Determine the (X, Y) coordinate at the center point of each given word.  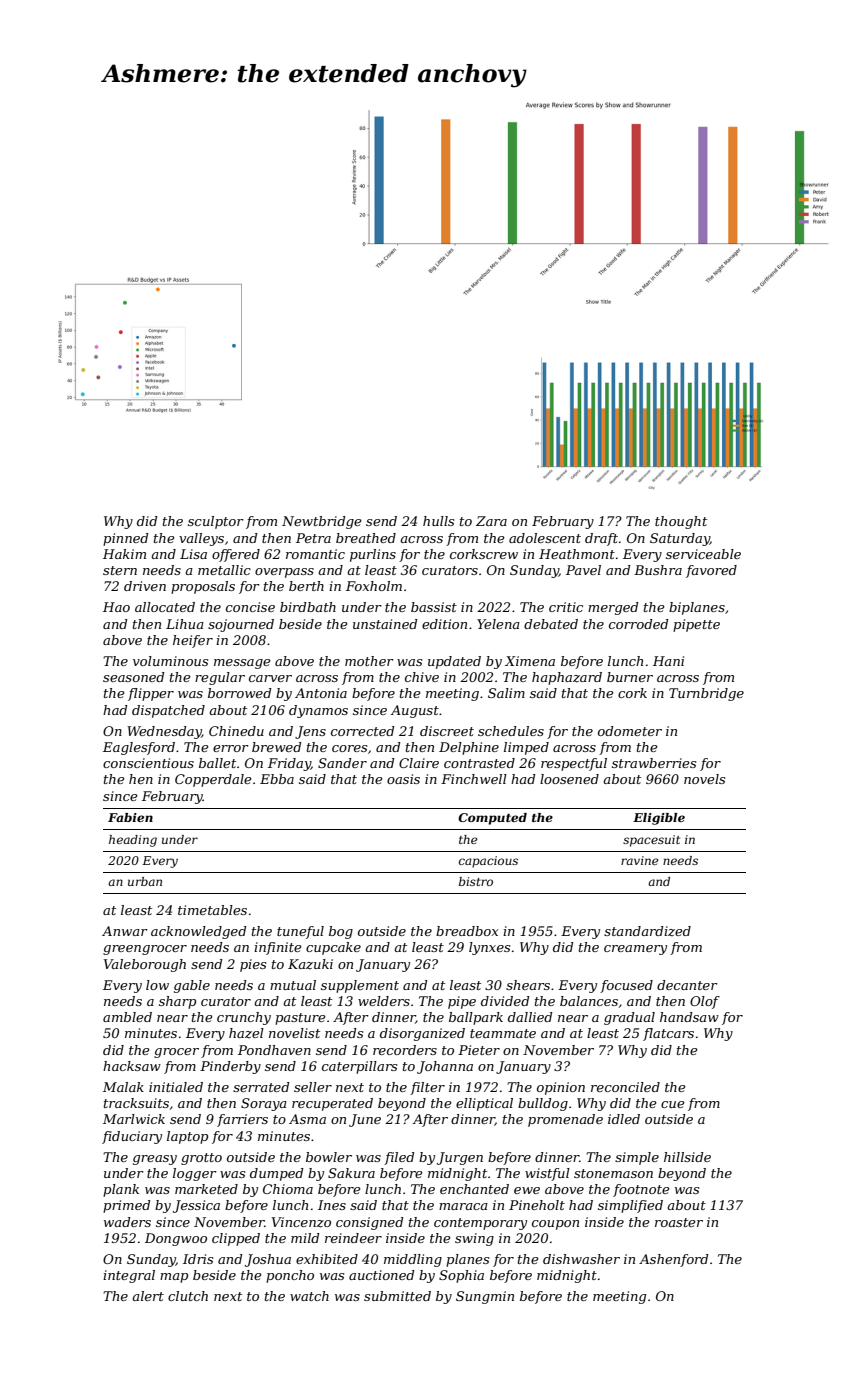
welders (384, 1001)
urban (145, 881)
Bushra (658, 570)
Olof (705, 1002)
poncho (290, 1276)
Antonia (321, 693)
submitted (397, 1296)
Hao (116, 607)
